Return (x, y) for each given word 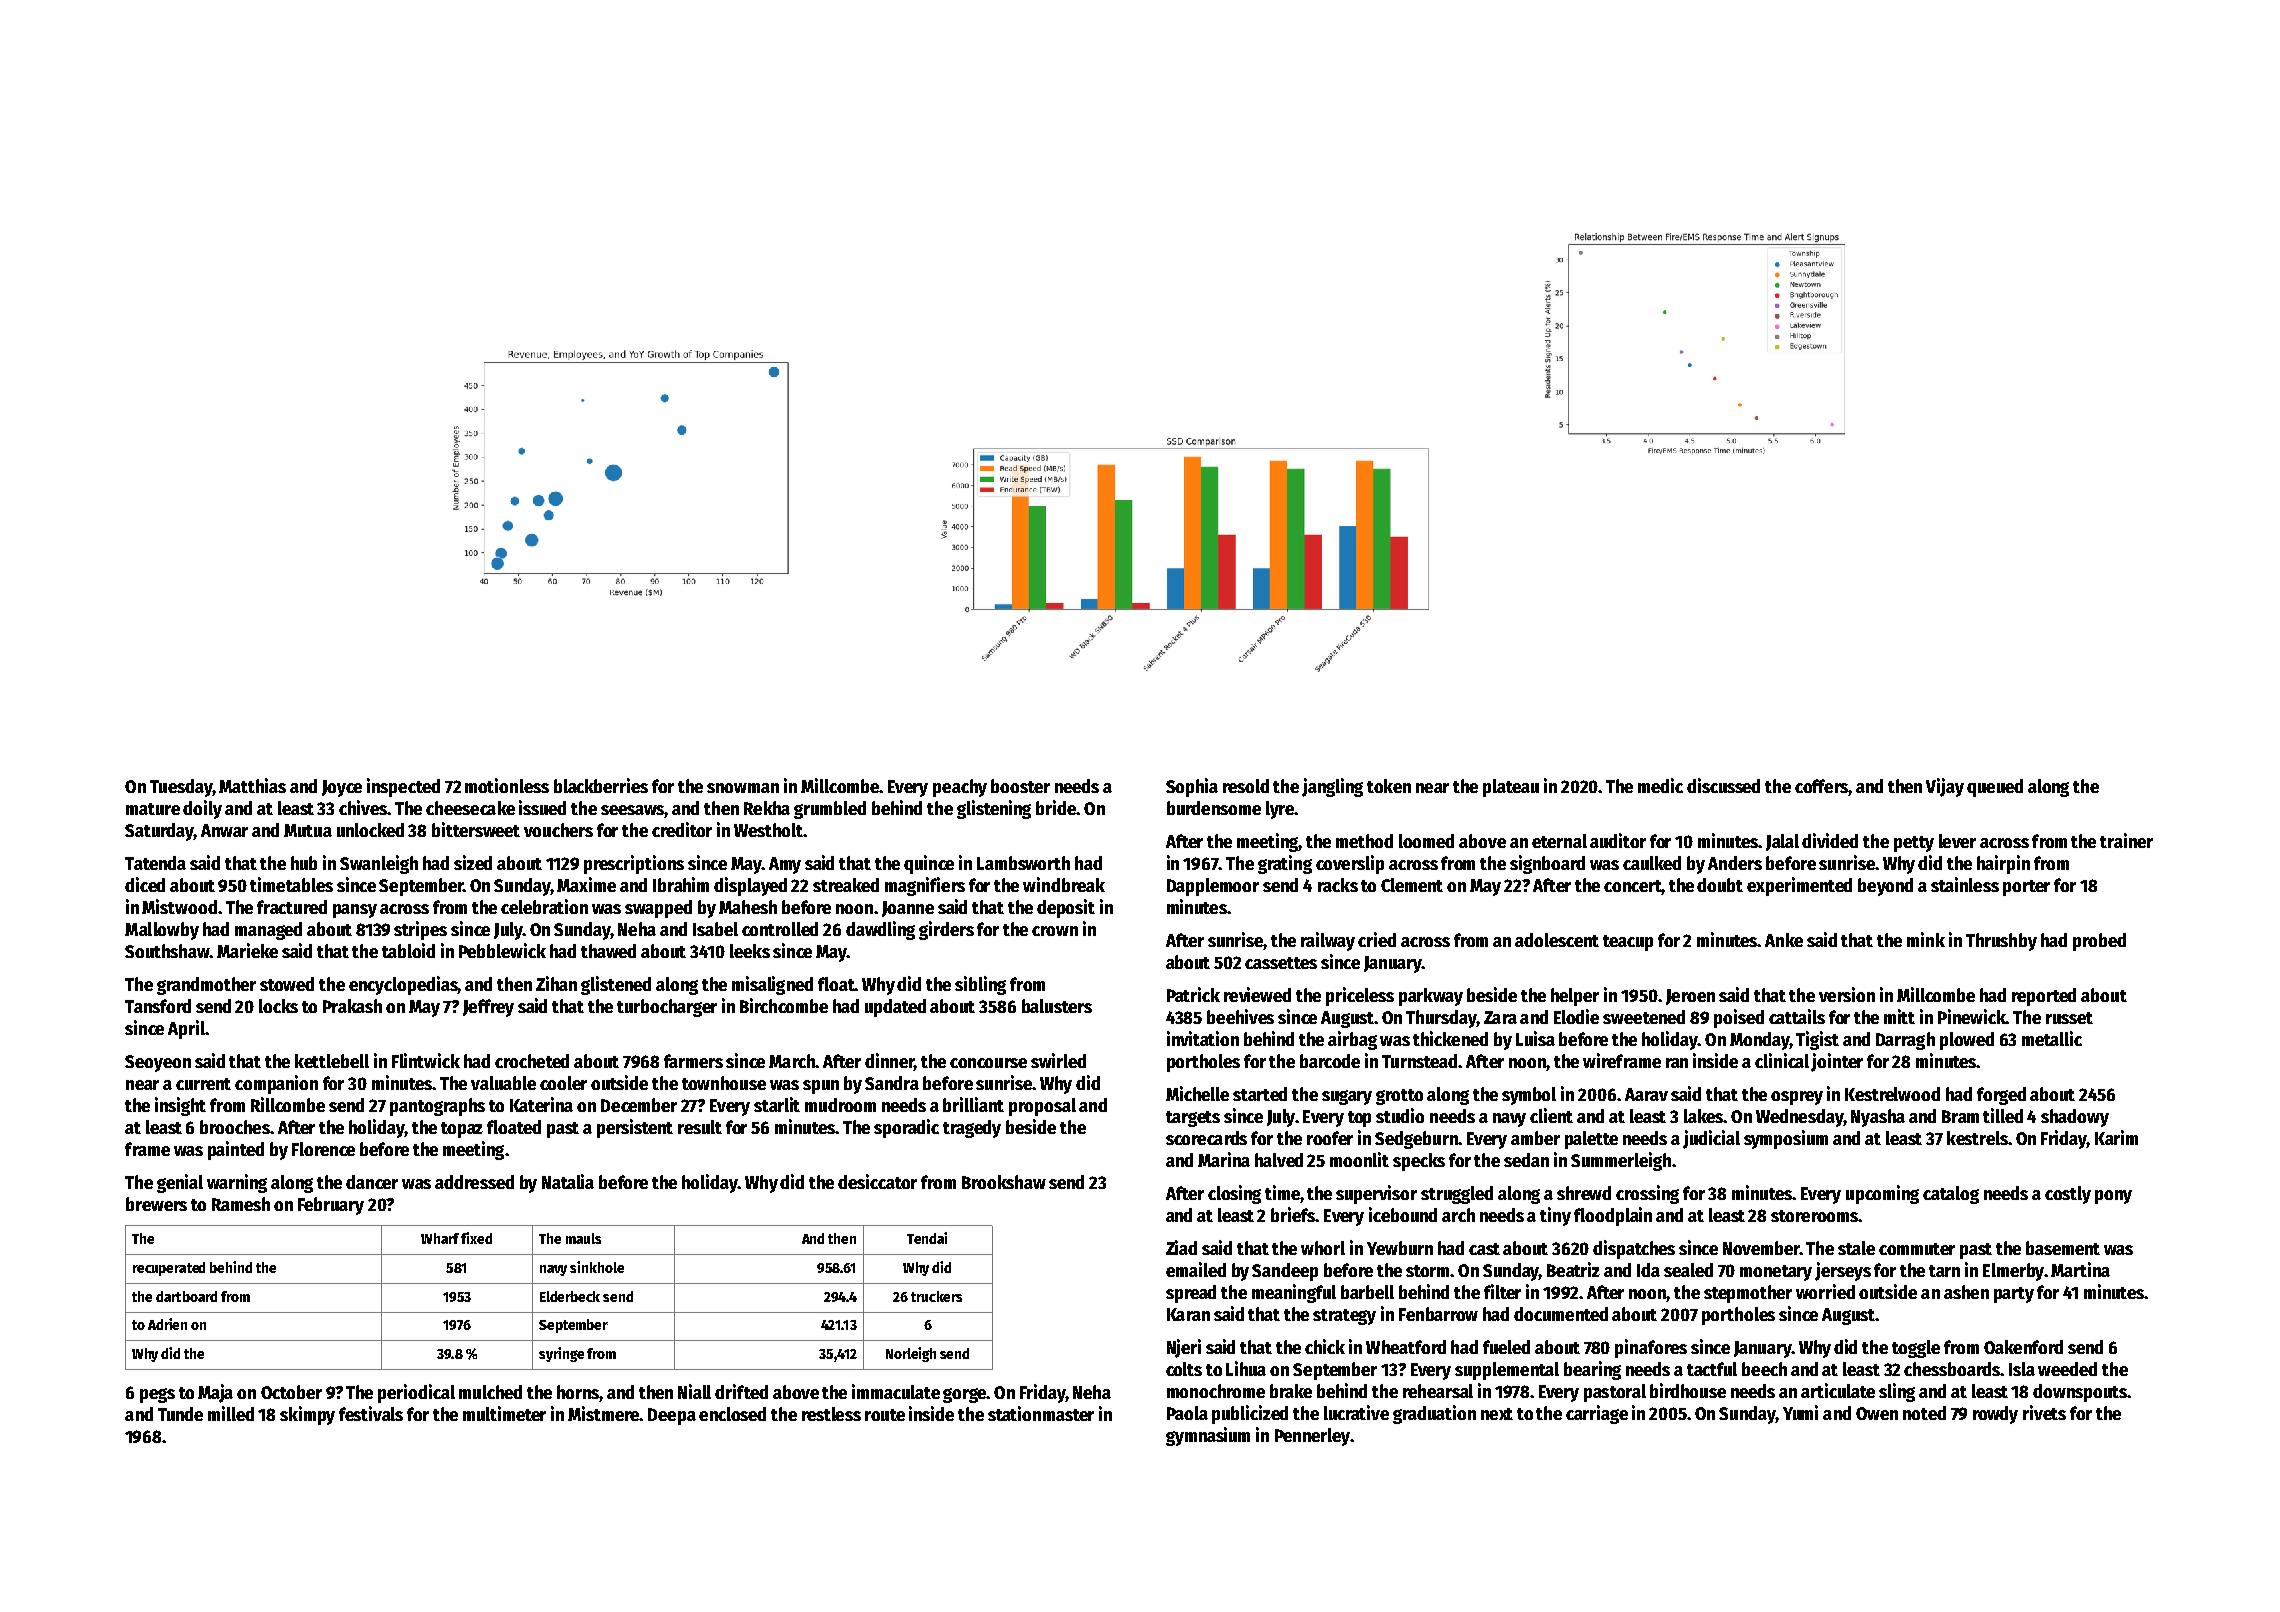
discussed (1723, 785)
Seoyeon (158, 1063)
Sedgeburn (1416, 1140)
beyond (1885, 887)
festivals (371, 1413)
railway (1328, 941)
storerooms (1814, 1216)
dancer (372, 1182)
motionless (507, 785)
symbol (1529, 1096)
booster (1020, 786)
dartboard (186, 1296)
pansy (355, 911)
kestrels (1977, 1138)
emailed (1196, 1269)
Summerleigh (1621, 1161)
